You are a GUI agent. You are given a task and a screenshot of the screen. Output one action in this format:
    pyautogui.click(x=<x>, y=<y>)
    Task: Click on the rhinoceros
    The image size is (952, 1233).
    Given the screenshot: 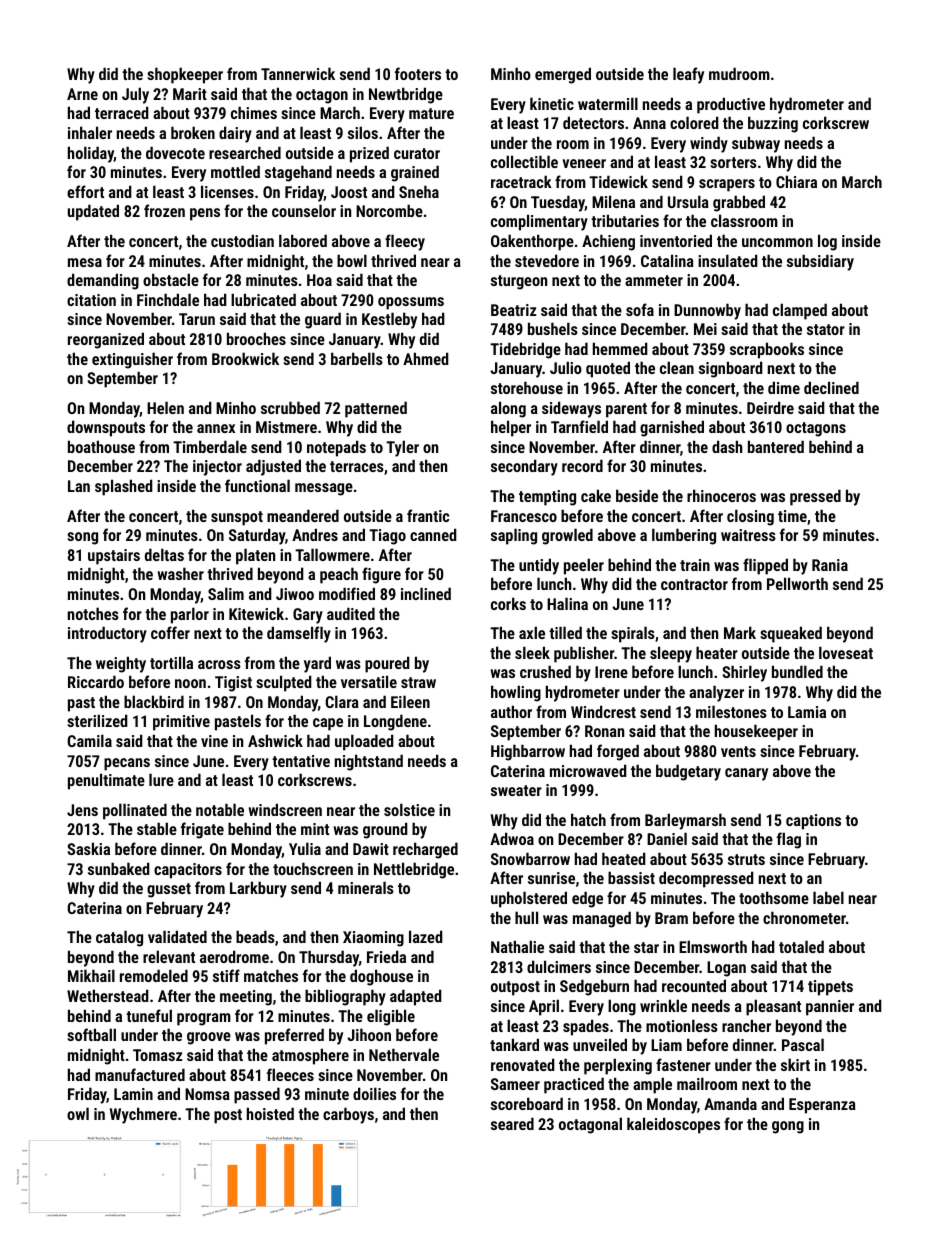 What is the action you would take?
    pyautogui.click(x=721, y=495)
